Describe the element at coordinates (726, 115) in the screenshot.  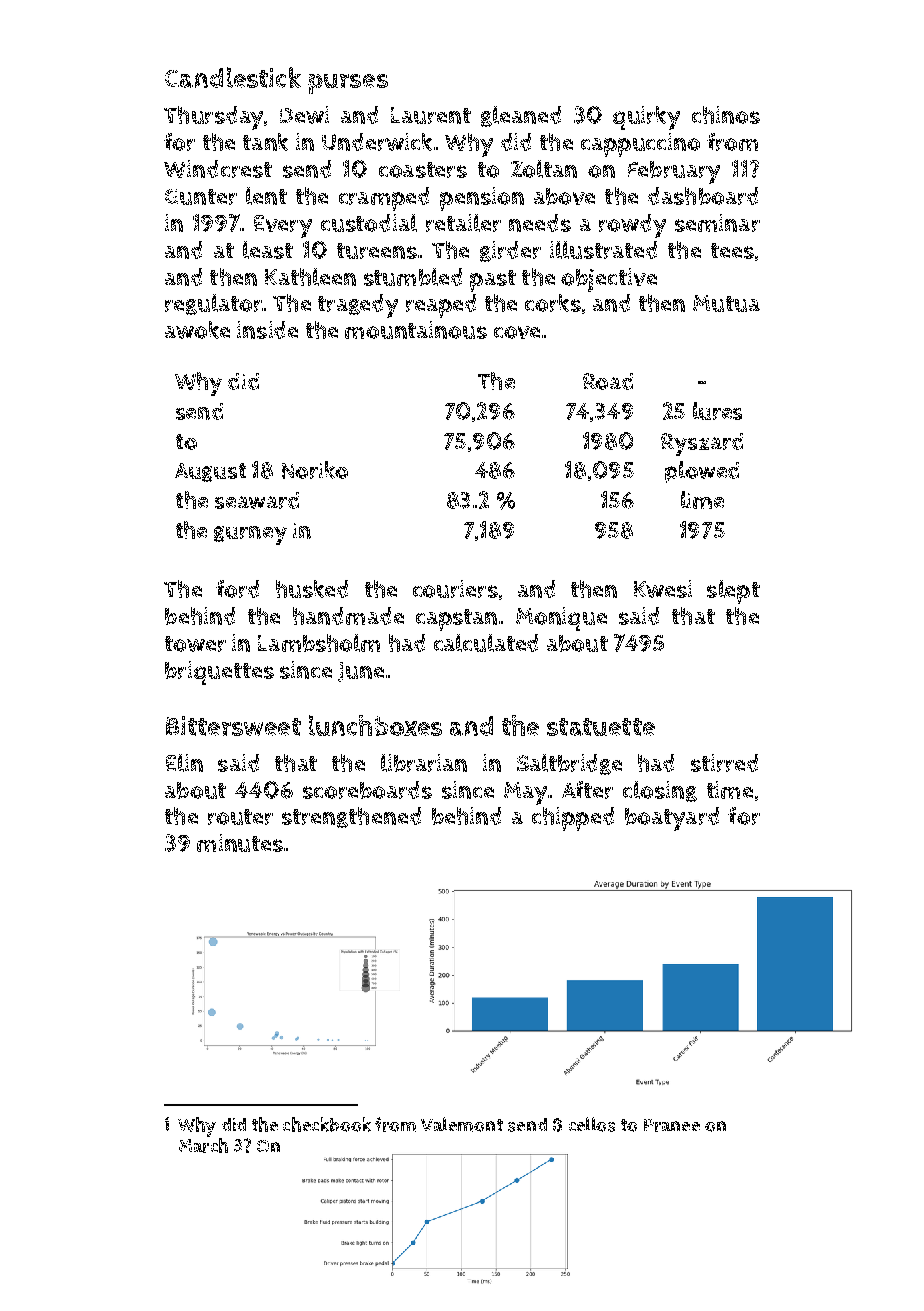
I see `chinos` at that location.
